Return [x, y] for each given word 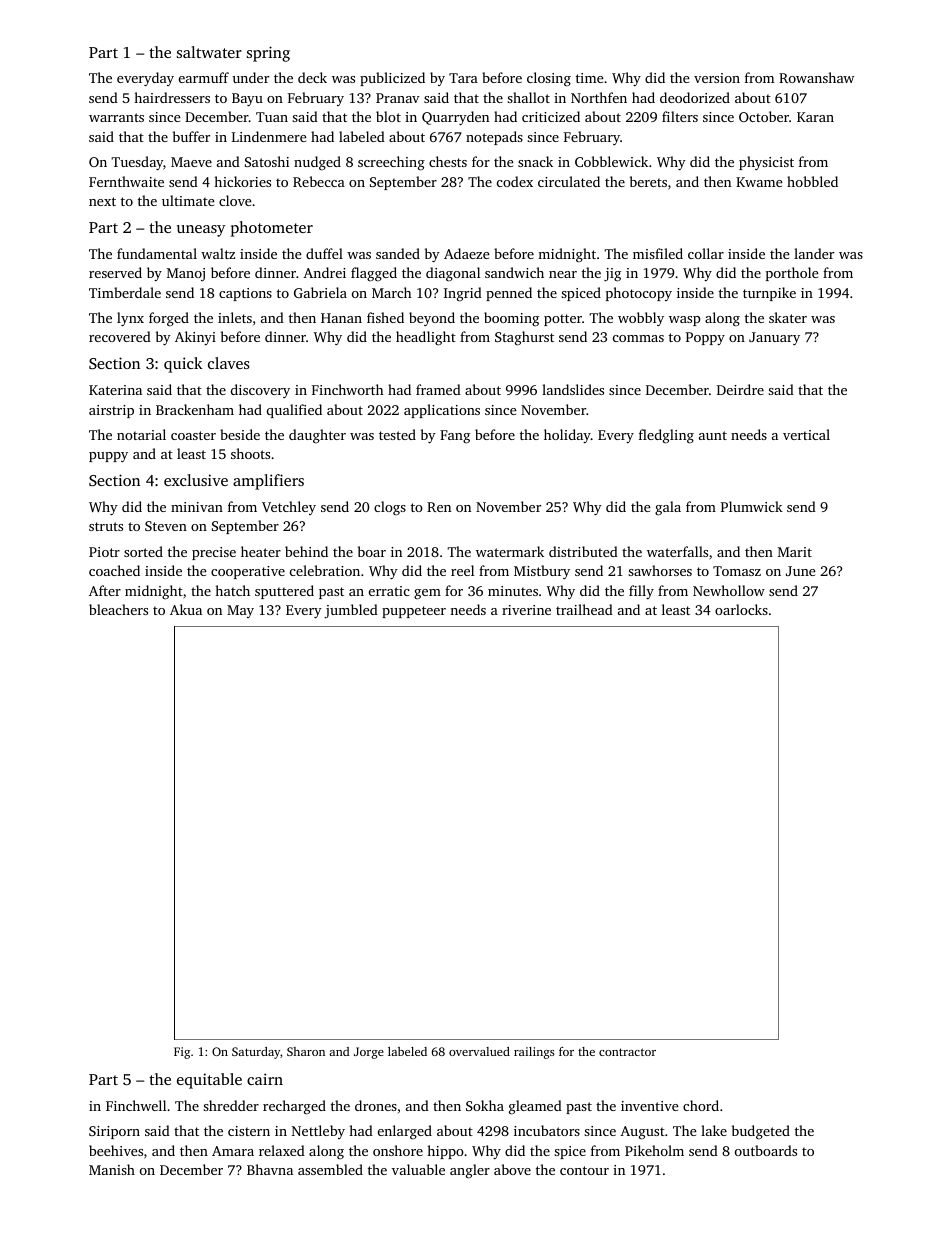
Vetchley [289, 508]
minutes [513, 591]
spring [268, 54]
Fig [182, 1053]
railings [534, 1053]
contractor [627, 1052]
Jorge [369, 1053]
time [590, 78]
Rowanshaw [816, 77]
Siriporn [114, 1132]
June [801, 571]
